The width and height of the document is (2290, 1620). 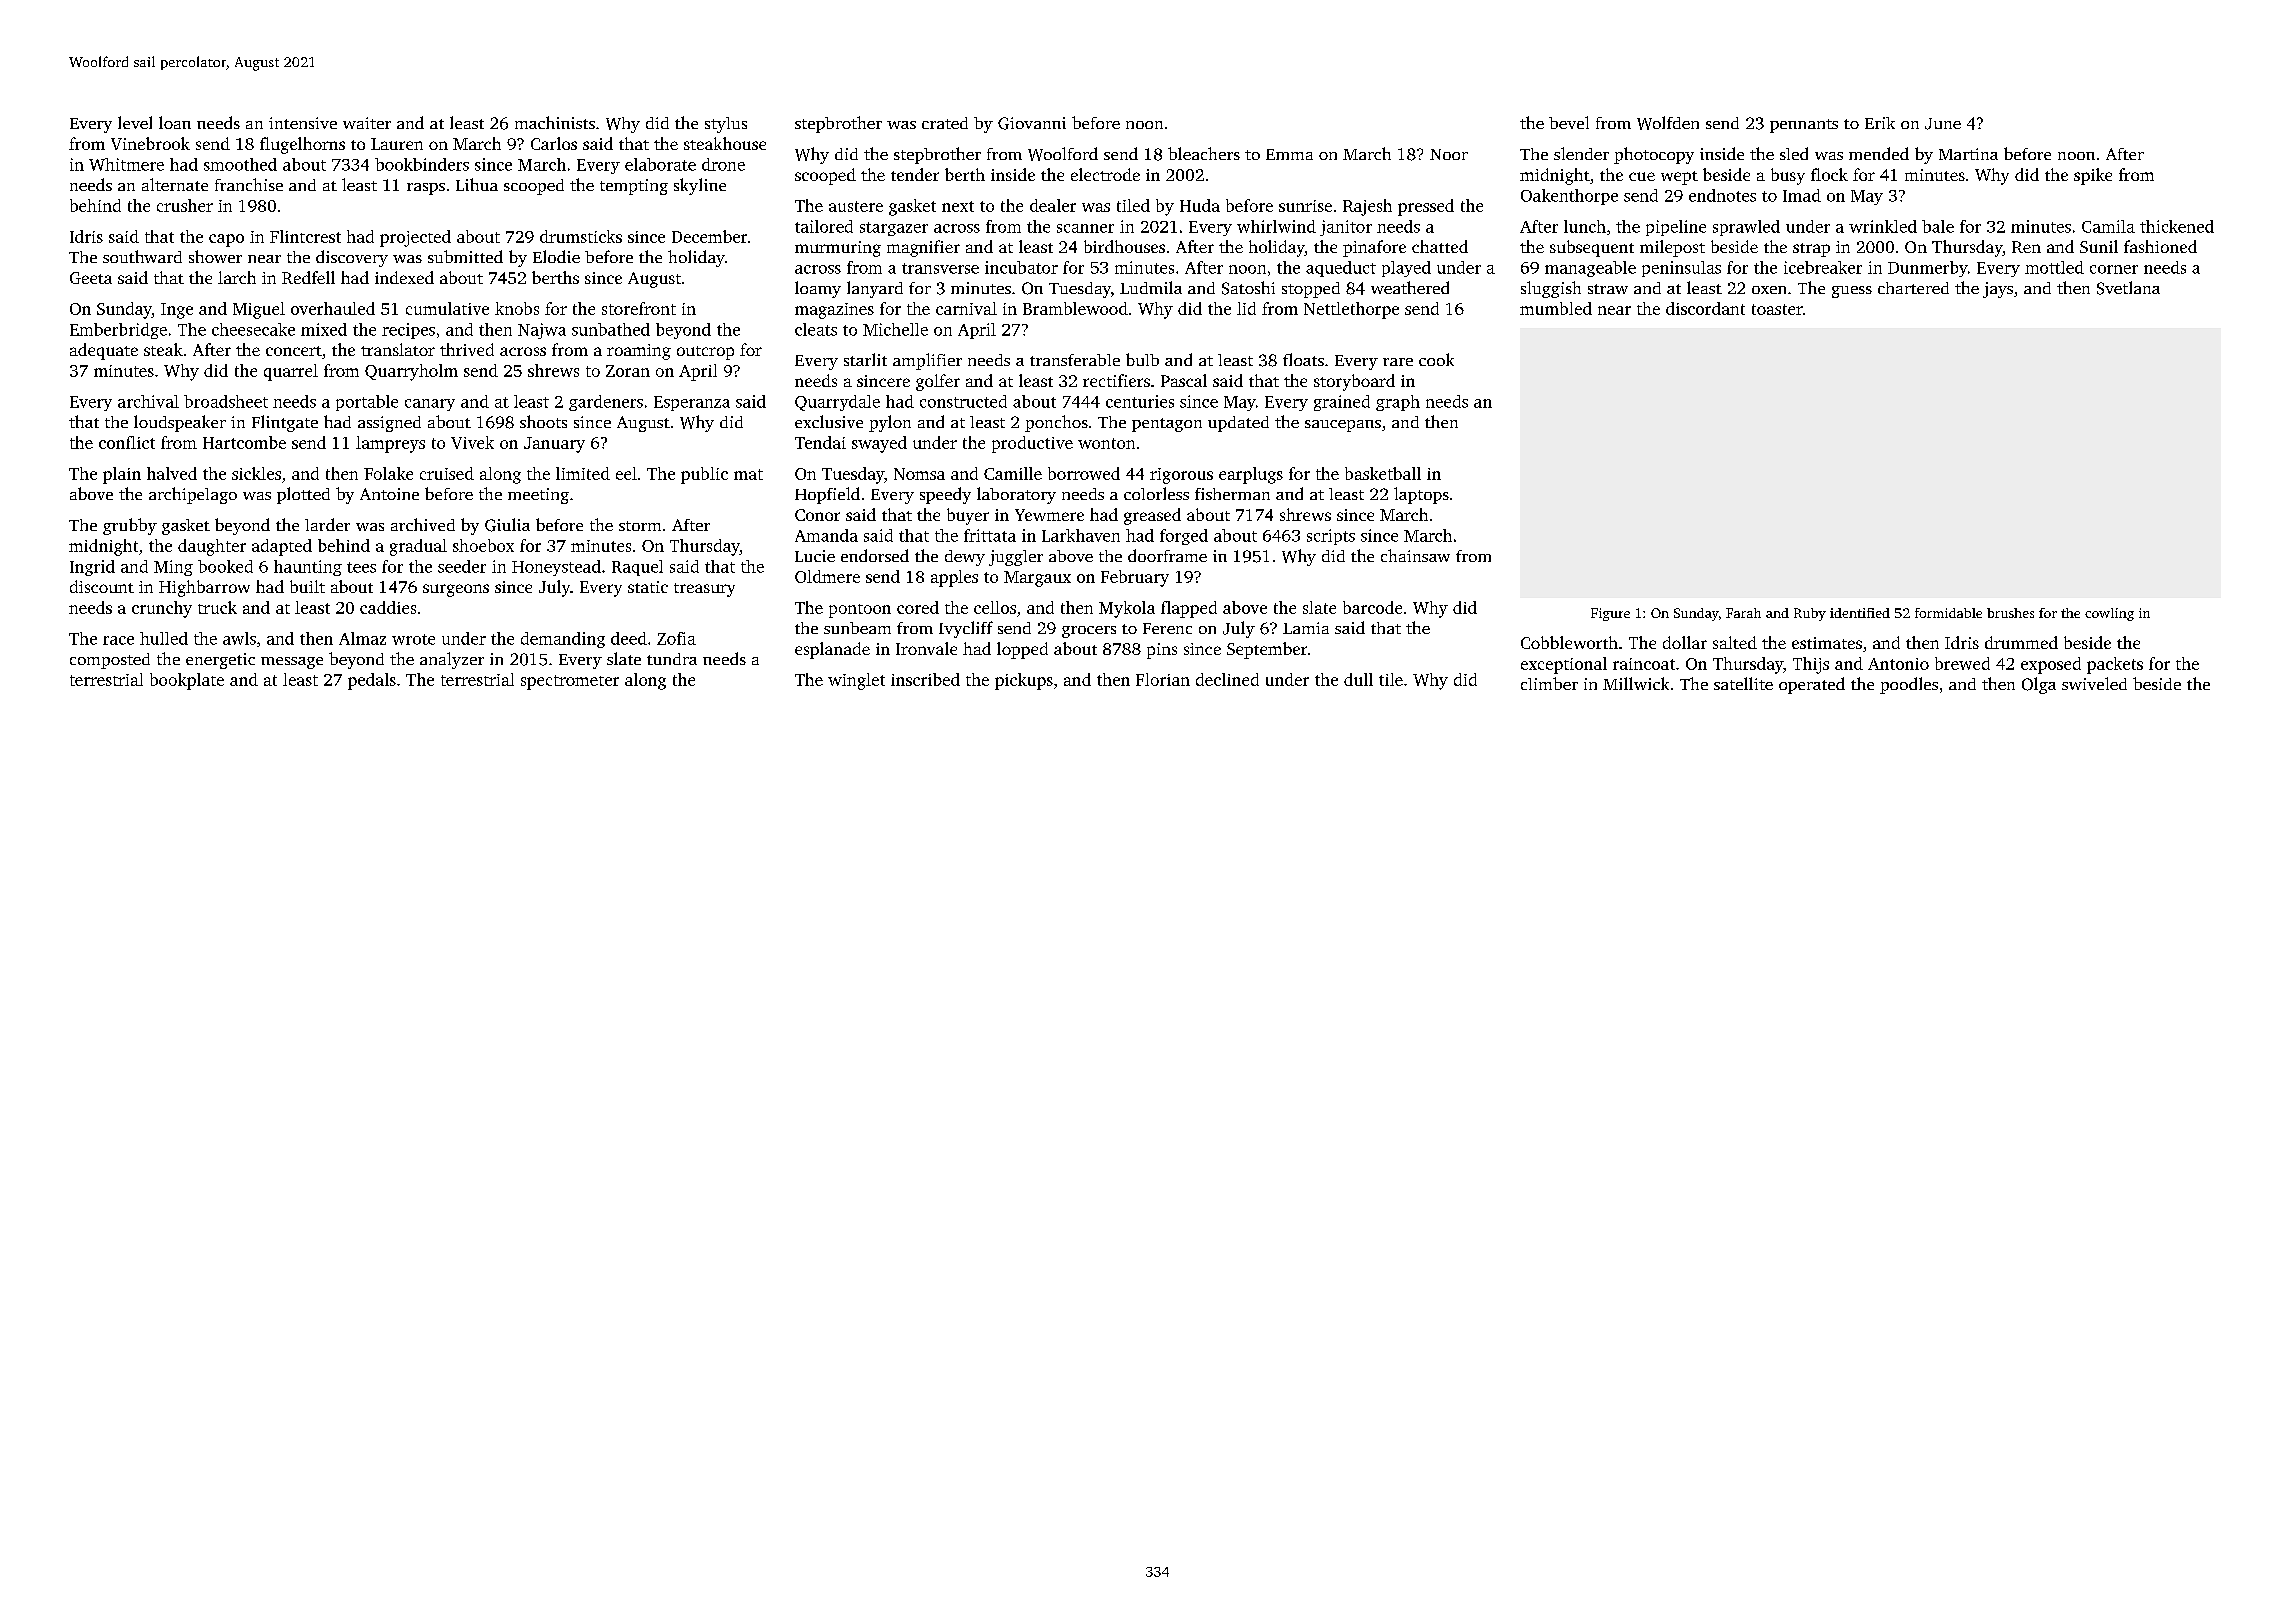 I want to click on Michelle, so click(x=895, y=329).
